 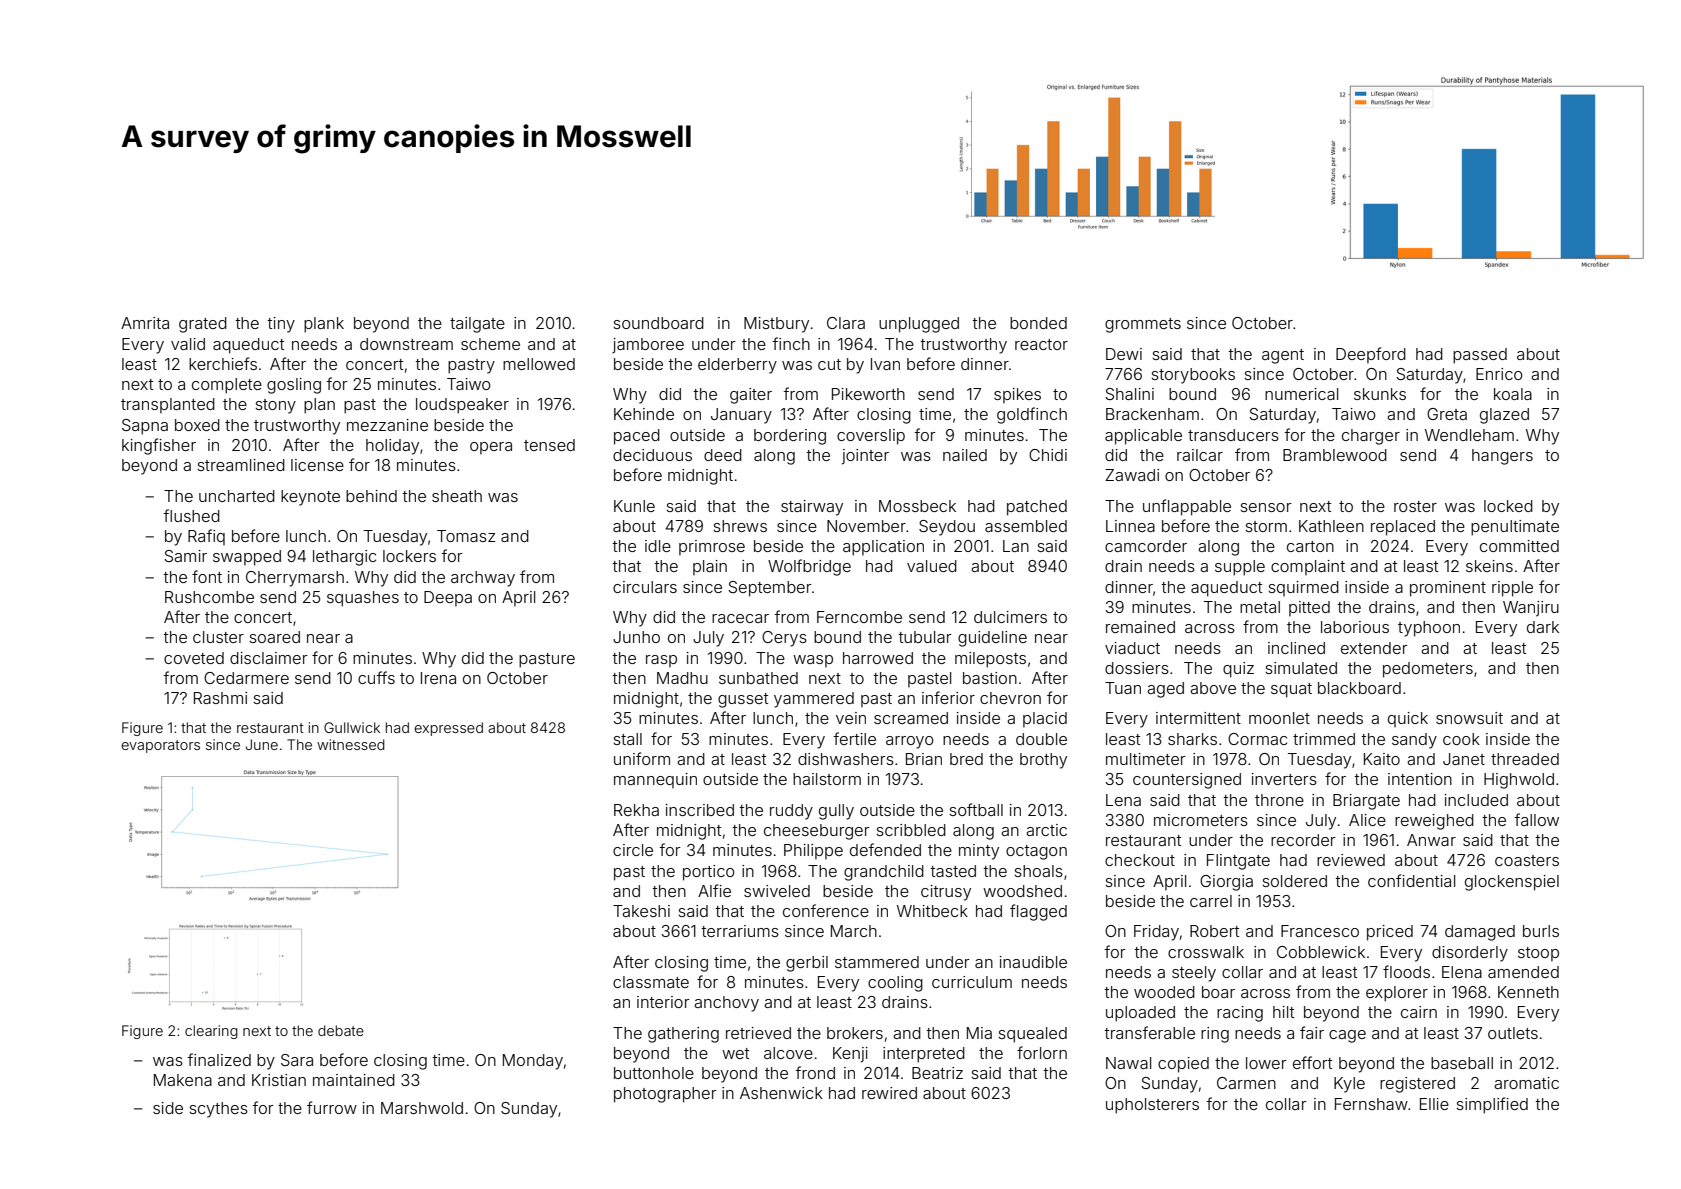 What do you see at coordinates (917, 506) in the page?
I see `Mossbeck` at bounding box center [917, 506].
